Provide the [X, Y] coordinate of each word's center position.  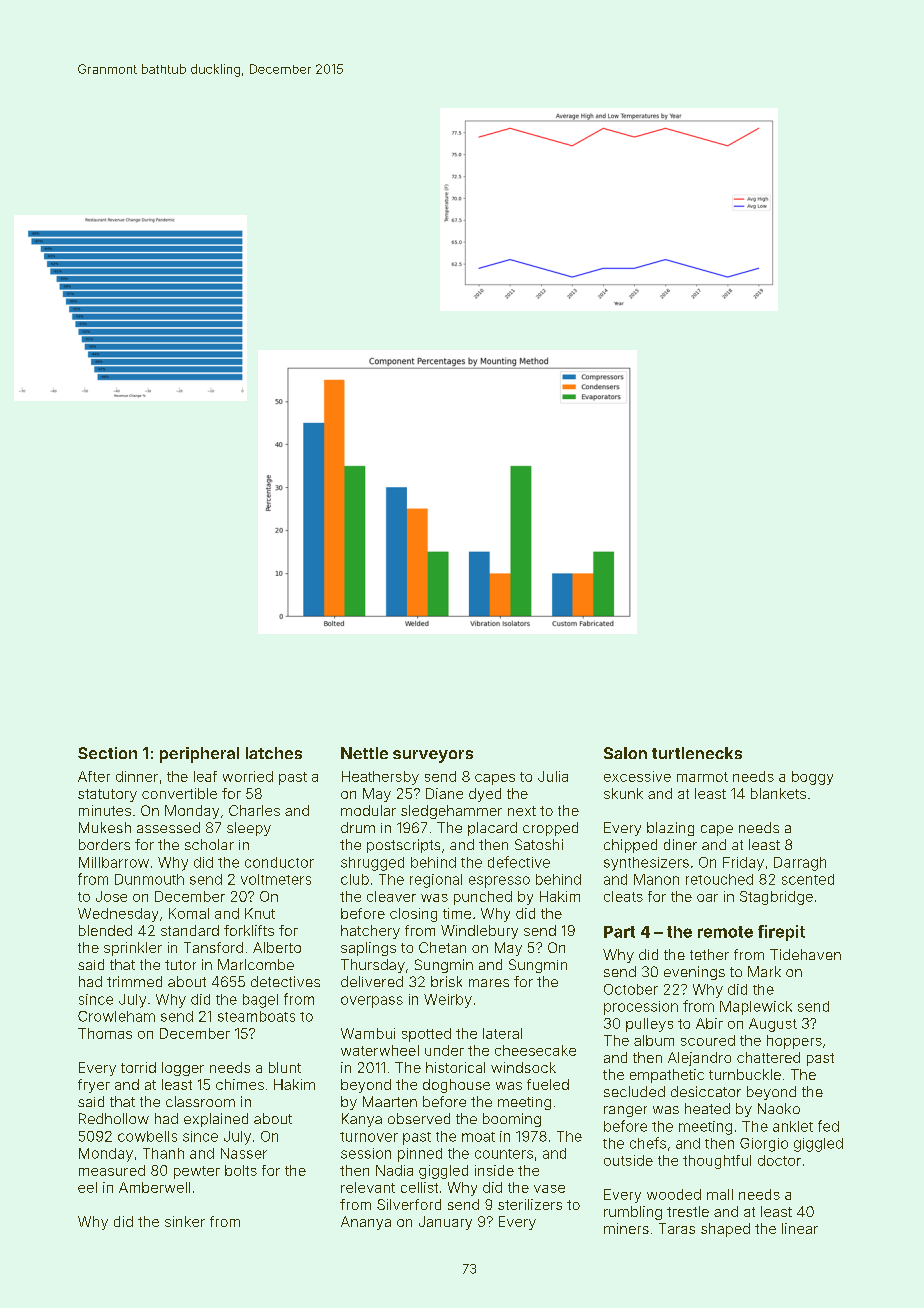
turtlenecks [697, 753]
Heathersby [380, 778]
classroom [200, 1101]
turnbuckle [745, 1074]
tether [709, 954]
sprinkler [133, 949]
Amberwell [154, 1187]
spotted [426, 1035]
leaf [205, 776]
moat [478, 1137]
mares [489, 983]
